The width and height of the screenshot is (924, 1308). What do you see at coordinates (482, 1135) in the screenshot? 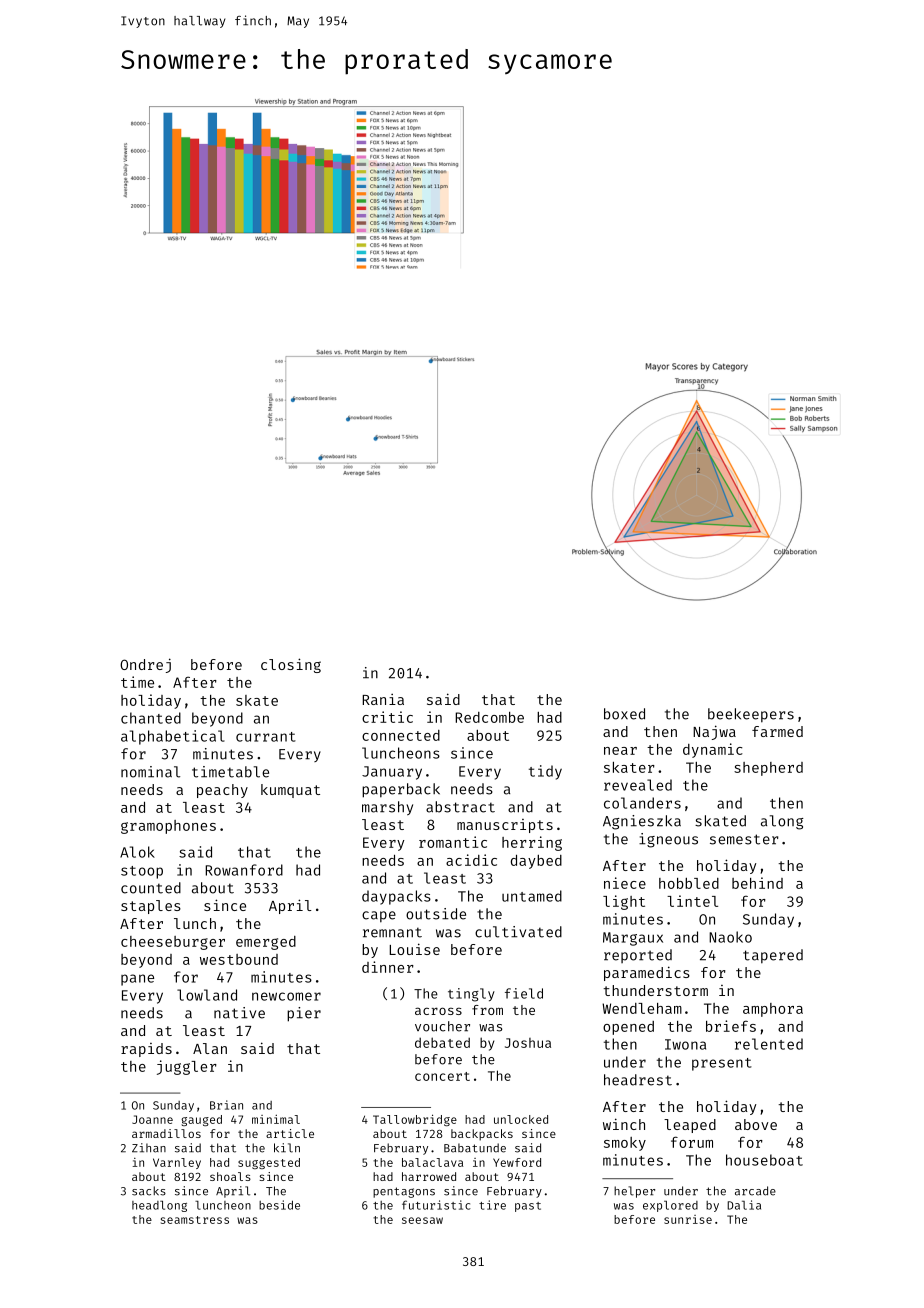
I see `backpacks` at bounding box center [482, 1135].
